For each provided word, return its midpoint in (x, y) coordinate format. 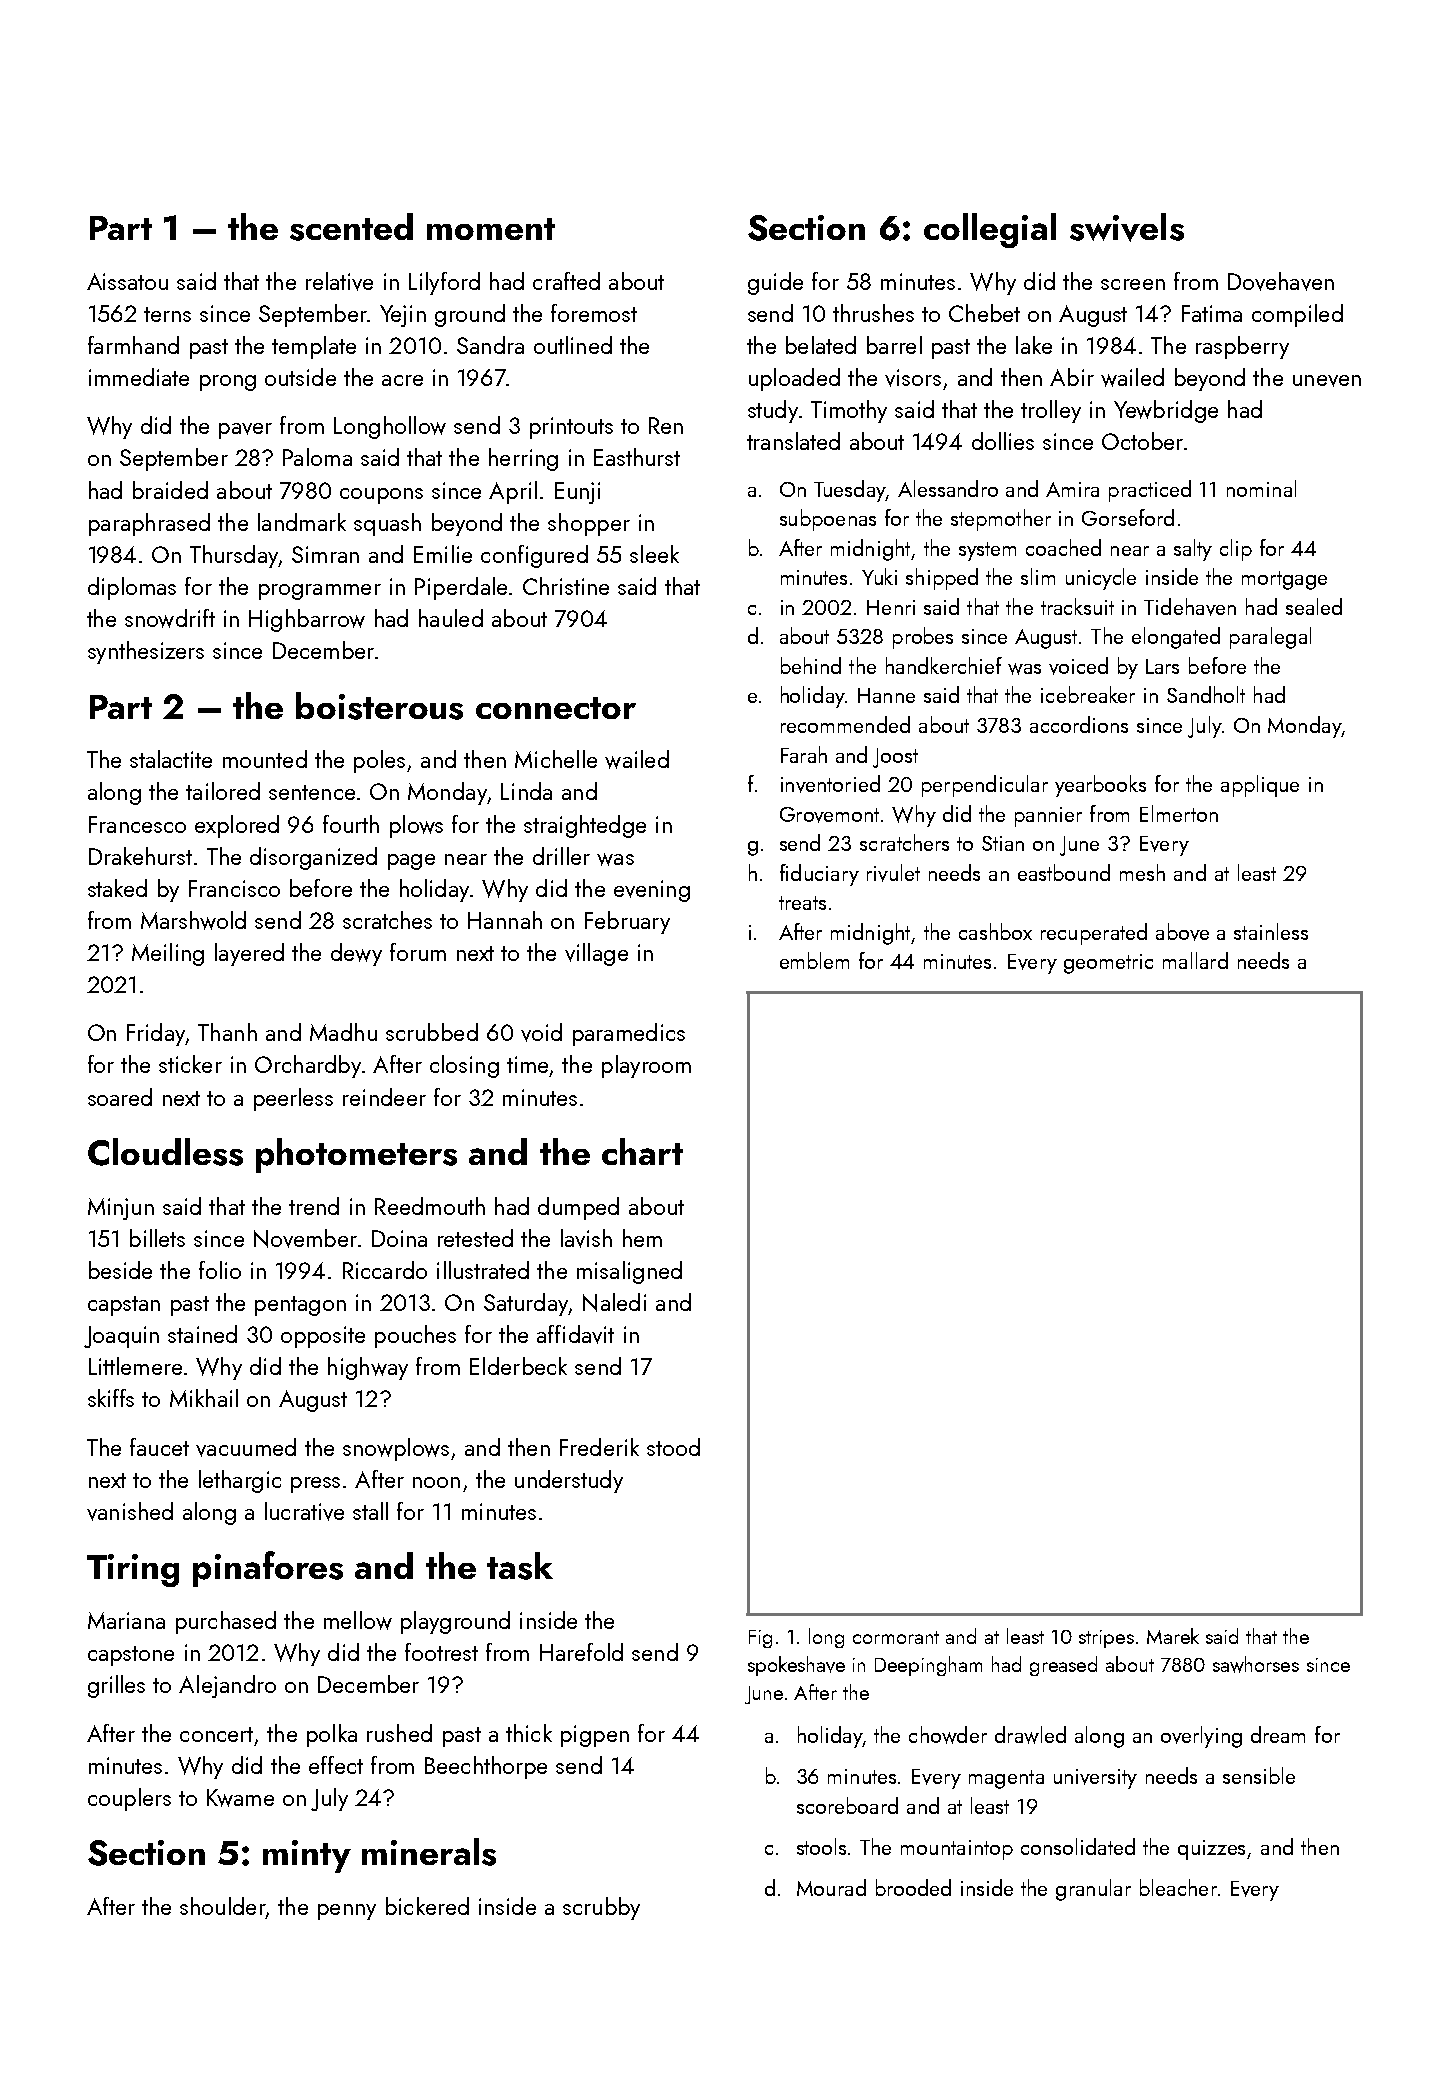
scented (351, 227)
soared (120, 1097)
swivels (1127, 227)
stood (673, 1447)
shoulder (223, 1906)
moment (491, 229)
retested (475, 1238)
